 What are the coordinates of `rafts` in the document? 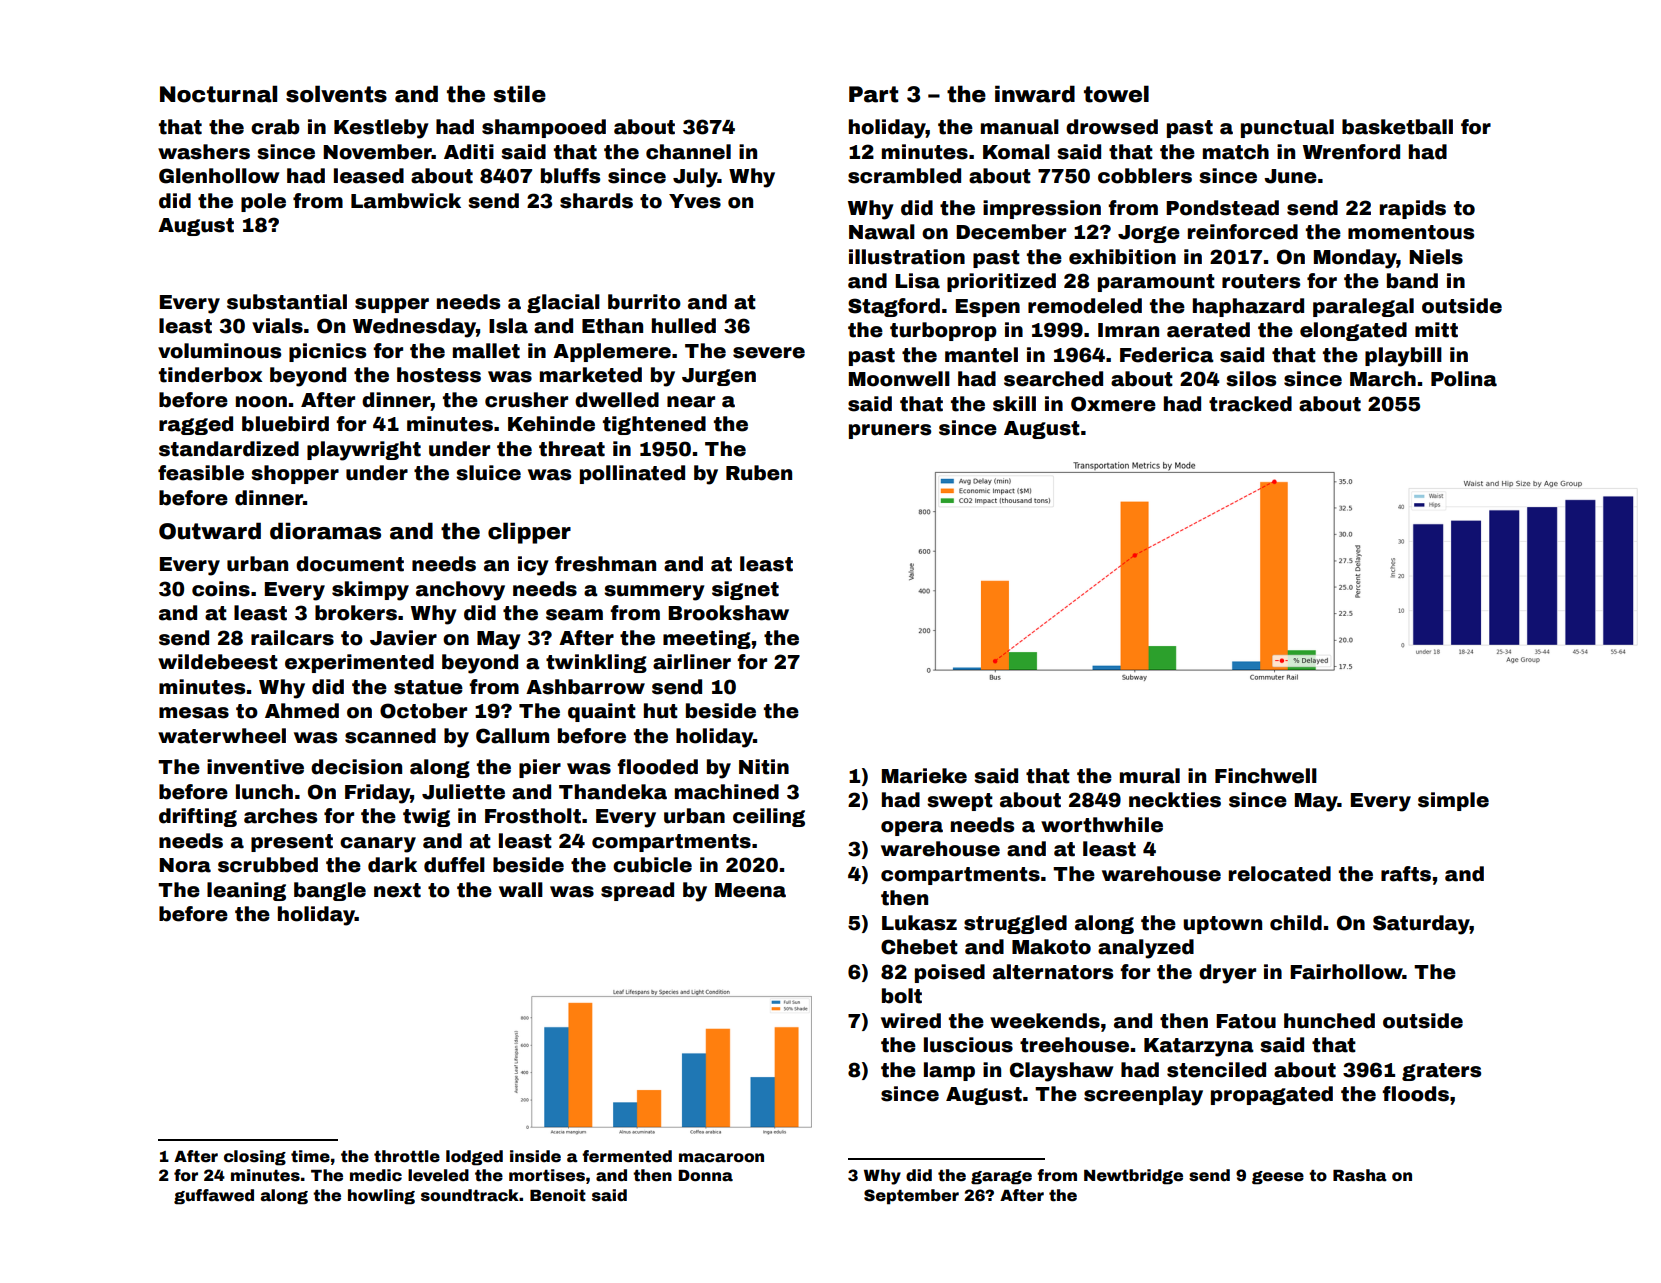 It's located at (1406, 874).
